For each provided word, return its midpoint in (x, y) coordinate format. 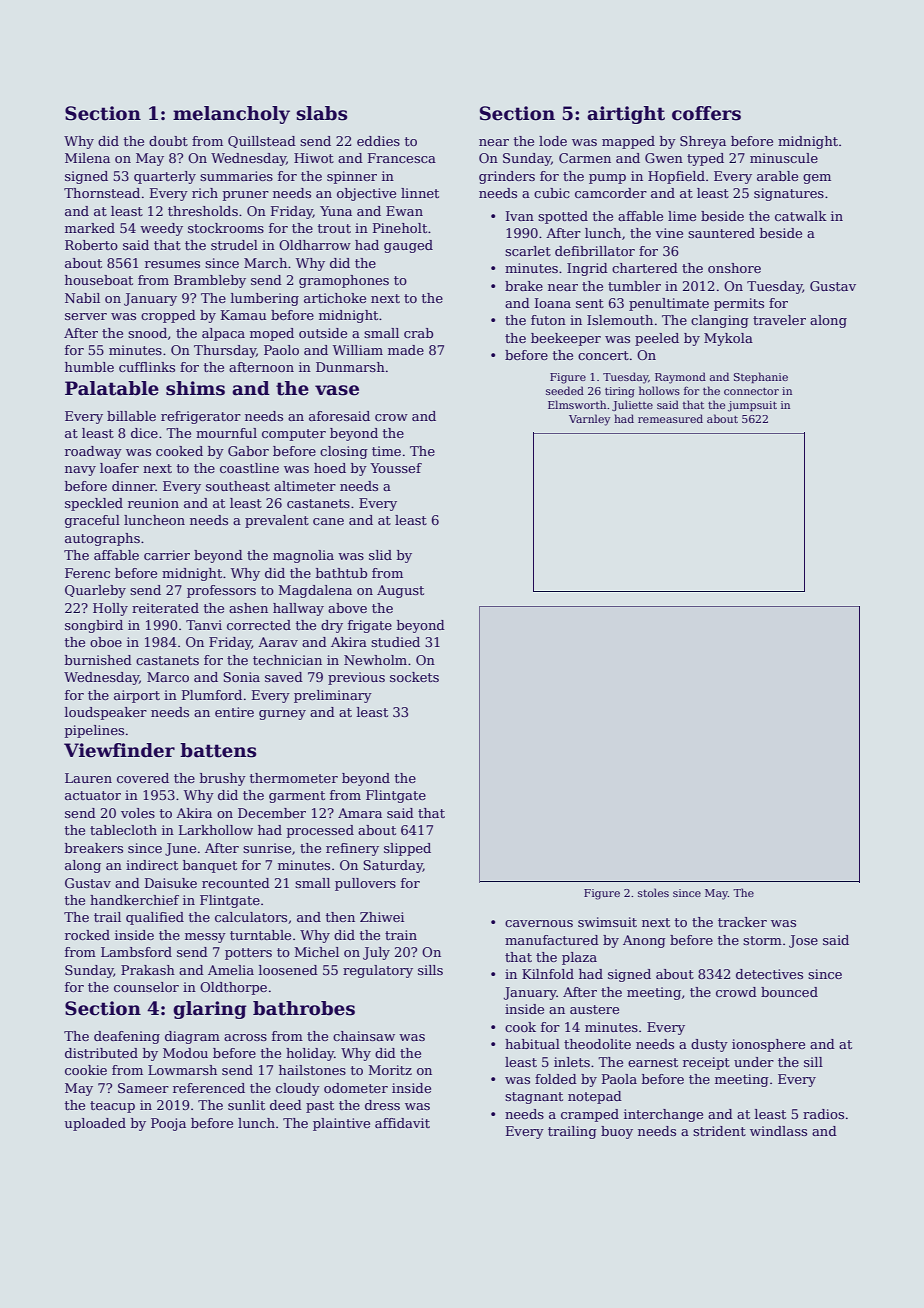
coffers (706, 113)
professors (221, 591)
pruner (246, 196)
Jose (803, 941)
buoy (617, 1132)
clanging (720, 321)
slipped (407, 849)
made (406, 350)
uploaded (95, 1124)
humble (89, 367)
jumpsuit (752, 406)
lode (553, 141)
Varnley (589, 420)
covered (143, 778)
